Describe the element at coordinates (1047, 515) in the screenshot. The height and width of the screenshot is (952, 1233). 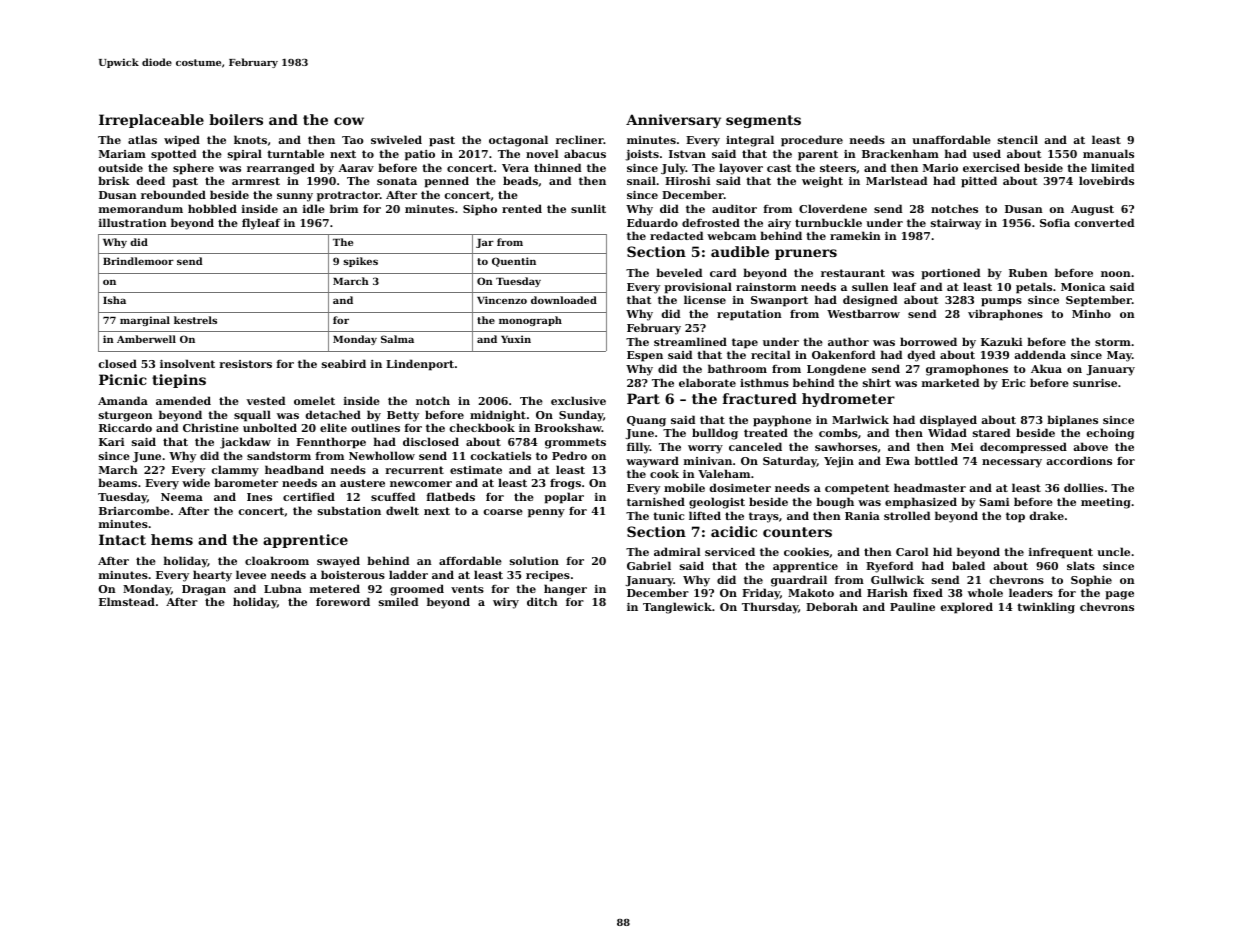
I see `drake` at that location.
